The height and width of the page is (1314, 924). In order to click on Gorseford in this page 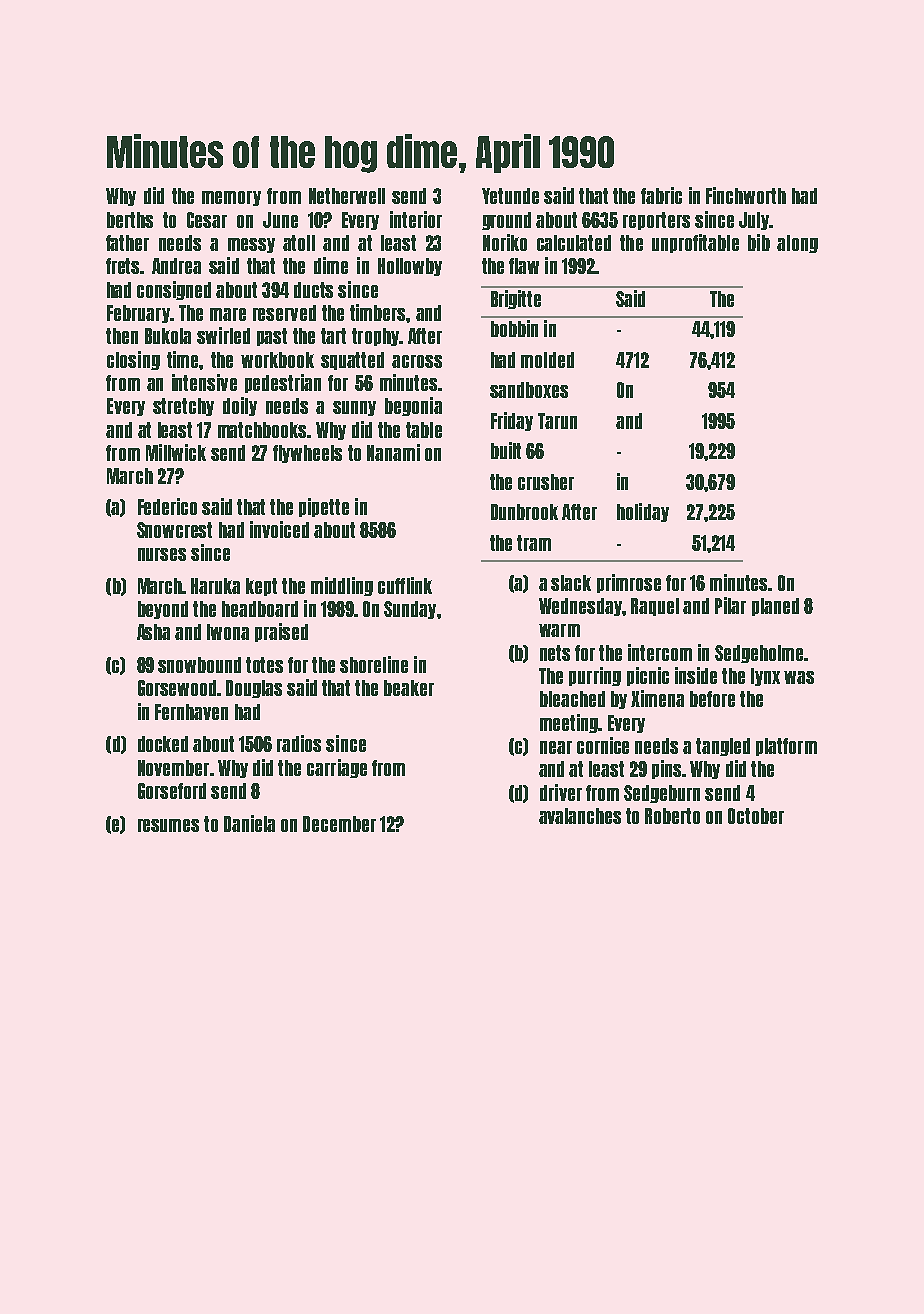, I will do `click(172, 791)`.
